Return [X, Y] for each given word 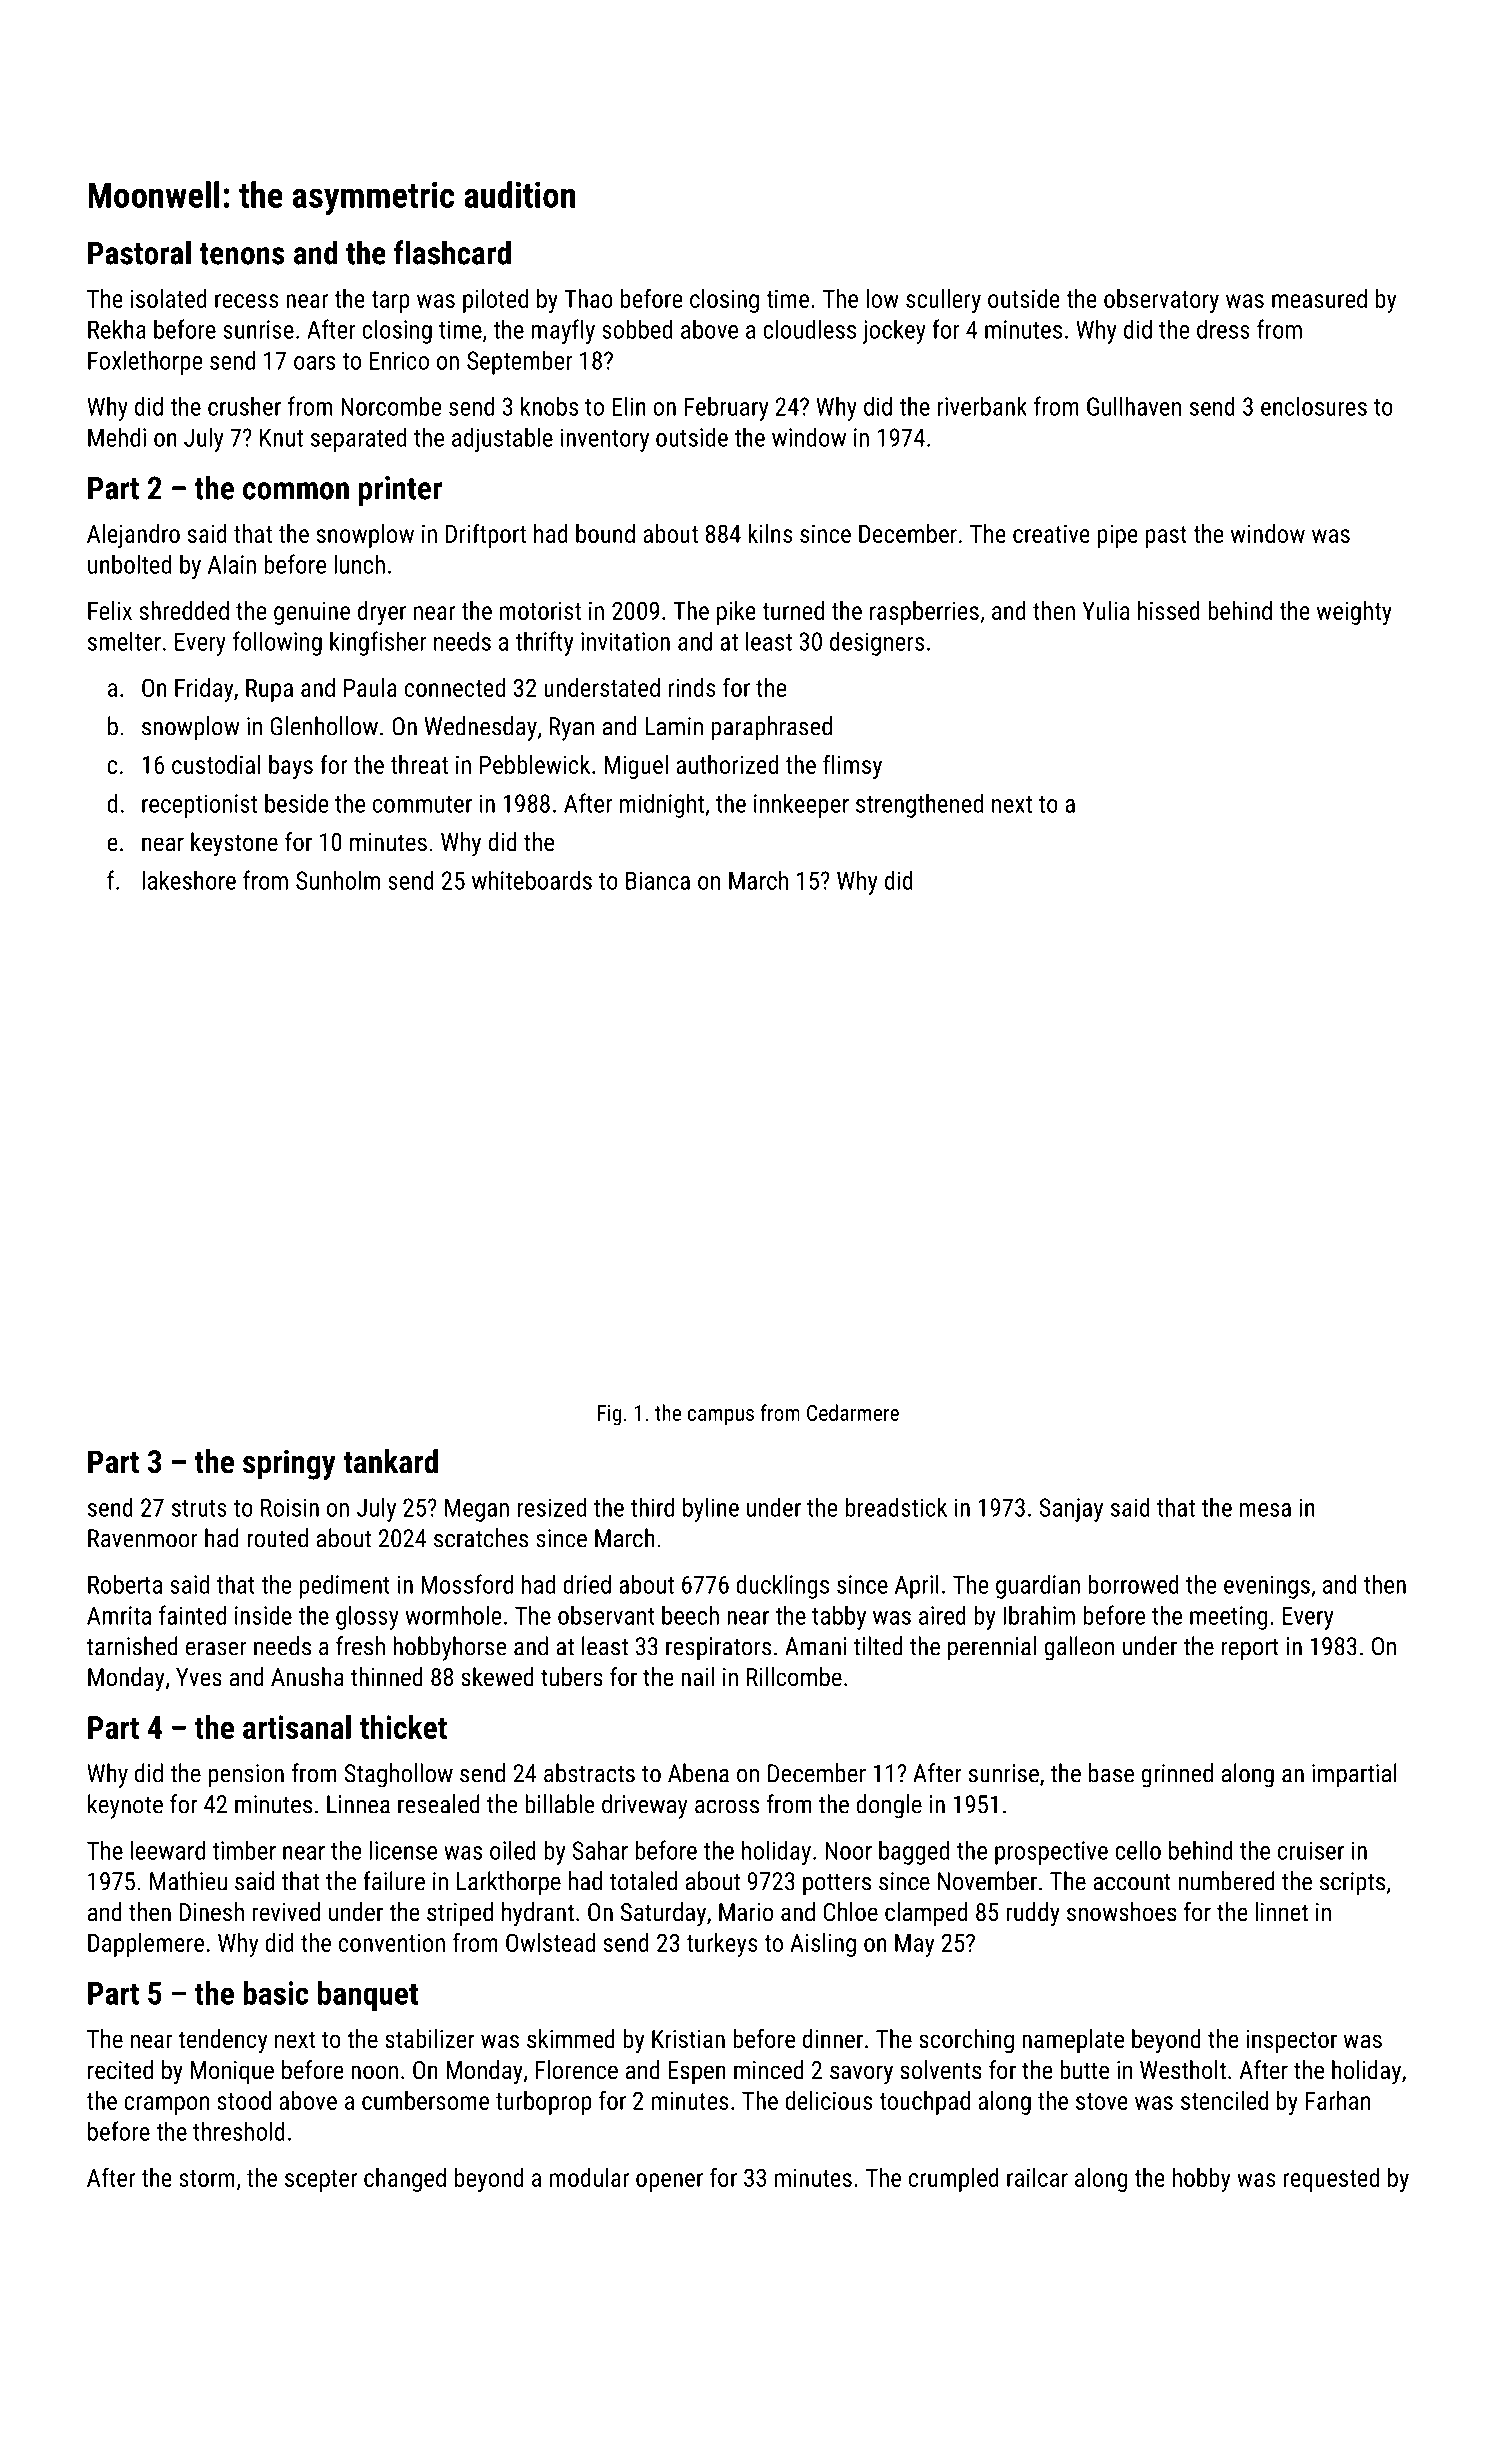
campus [721, 1417]
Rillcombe [794, 1676]
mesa [1265, 1510]
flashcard [452, 252]
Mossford [467, 1584]
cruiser [1311, 1850]
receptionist [199, 806]
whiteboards [532, 880]
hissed [1169, 610]
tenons [242, 254]
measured [1319, 298]
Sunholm [338, 880]
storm [207, 2178]
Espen [697, 2072]
